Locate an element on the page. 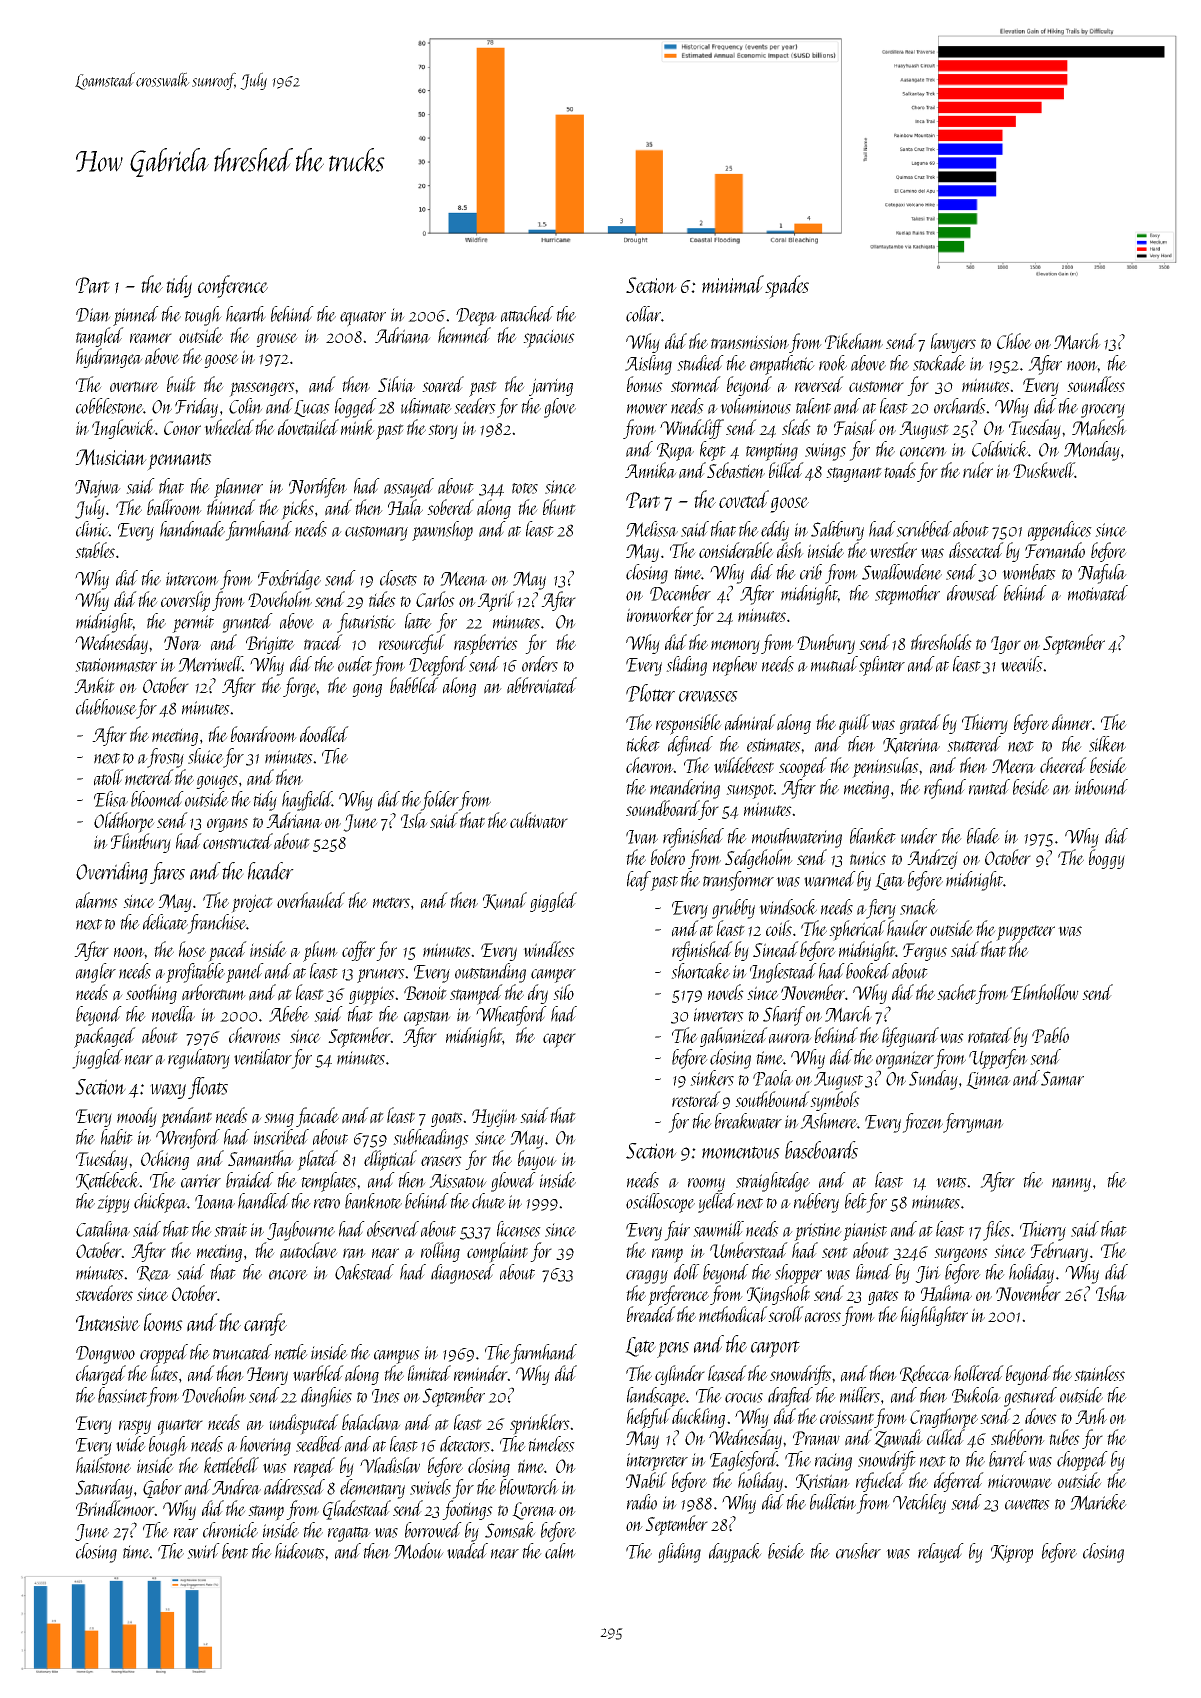 The width and height of the page is (1201, 1698). tangled is located at coordinates (100, 337).
